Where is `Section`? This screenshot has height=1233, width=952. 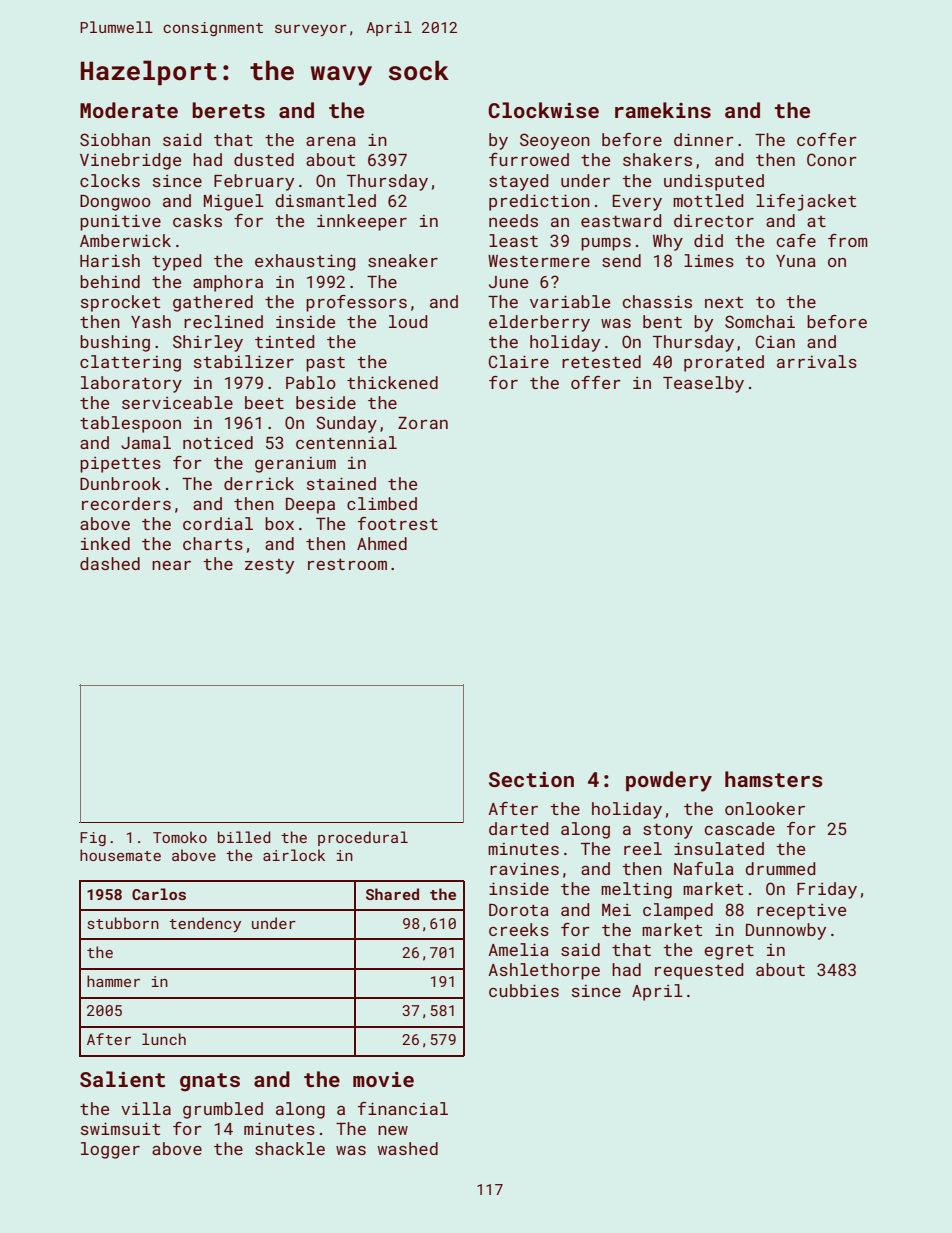
Section is located at coordinates (531, 779).
